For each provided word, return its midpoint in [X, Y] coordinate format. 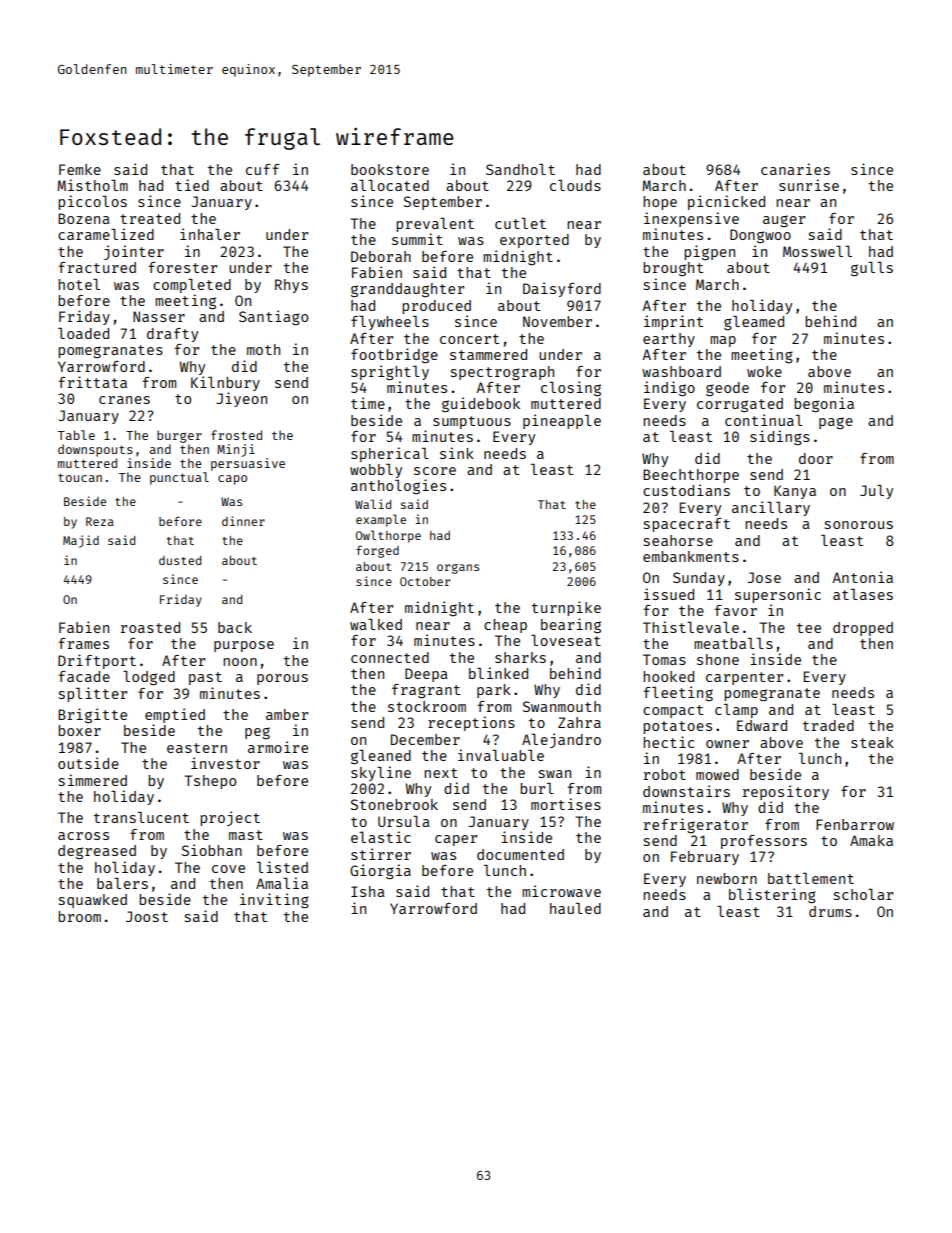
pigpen [709, 252]
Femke [80, 169]
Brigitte [92, 715]
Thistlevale [691, 627]
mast [246, 835]
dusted [180, 560]
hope [660, 203]
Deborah [381, 256]
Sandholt [520, 169]
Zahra [579, 722]
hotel [79, 284]
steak [872, 742]
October [425, 581]
